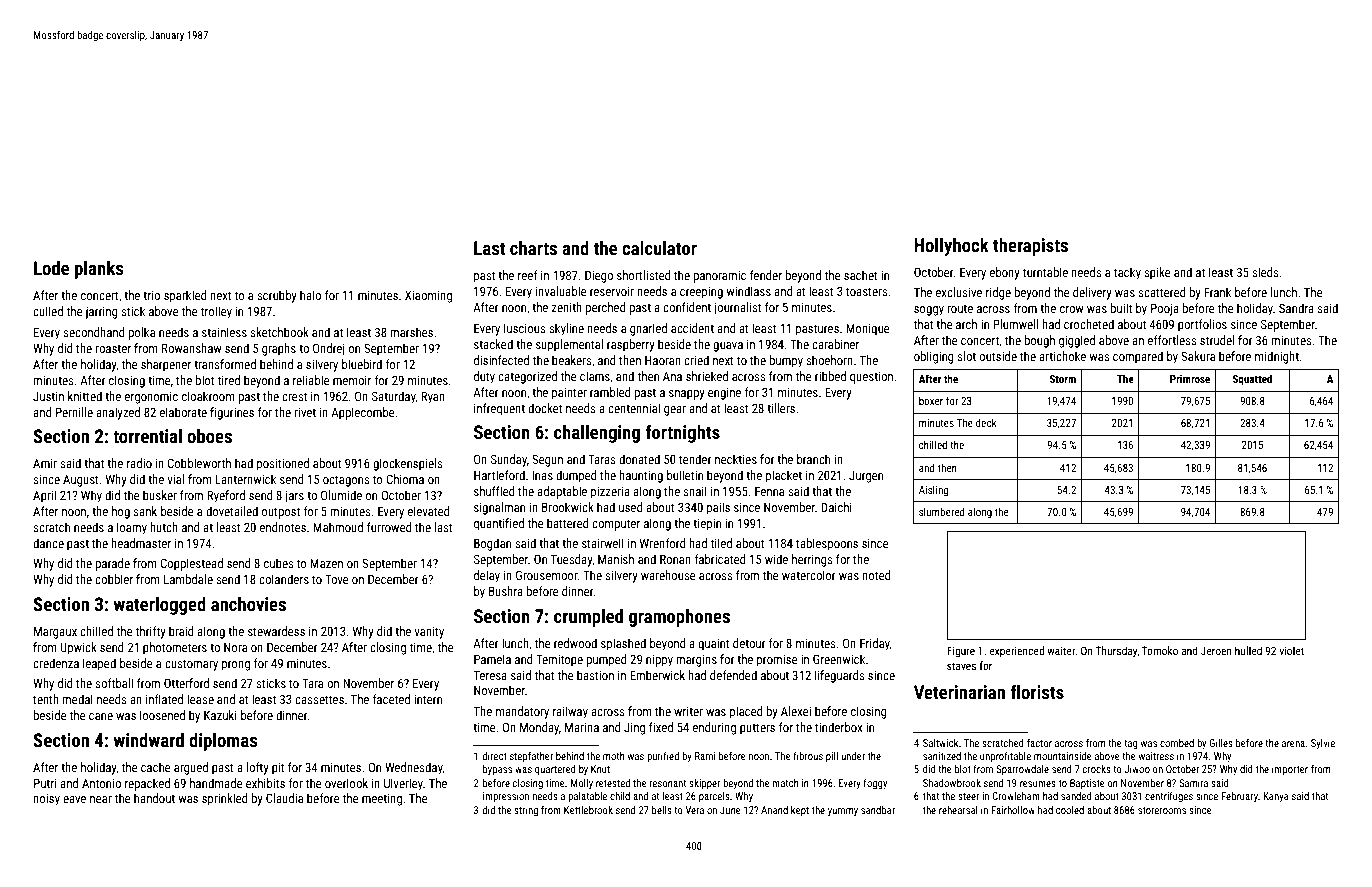 The height and width of the page is (887, 1372). I want to click on Lode, so click(51, 268).
